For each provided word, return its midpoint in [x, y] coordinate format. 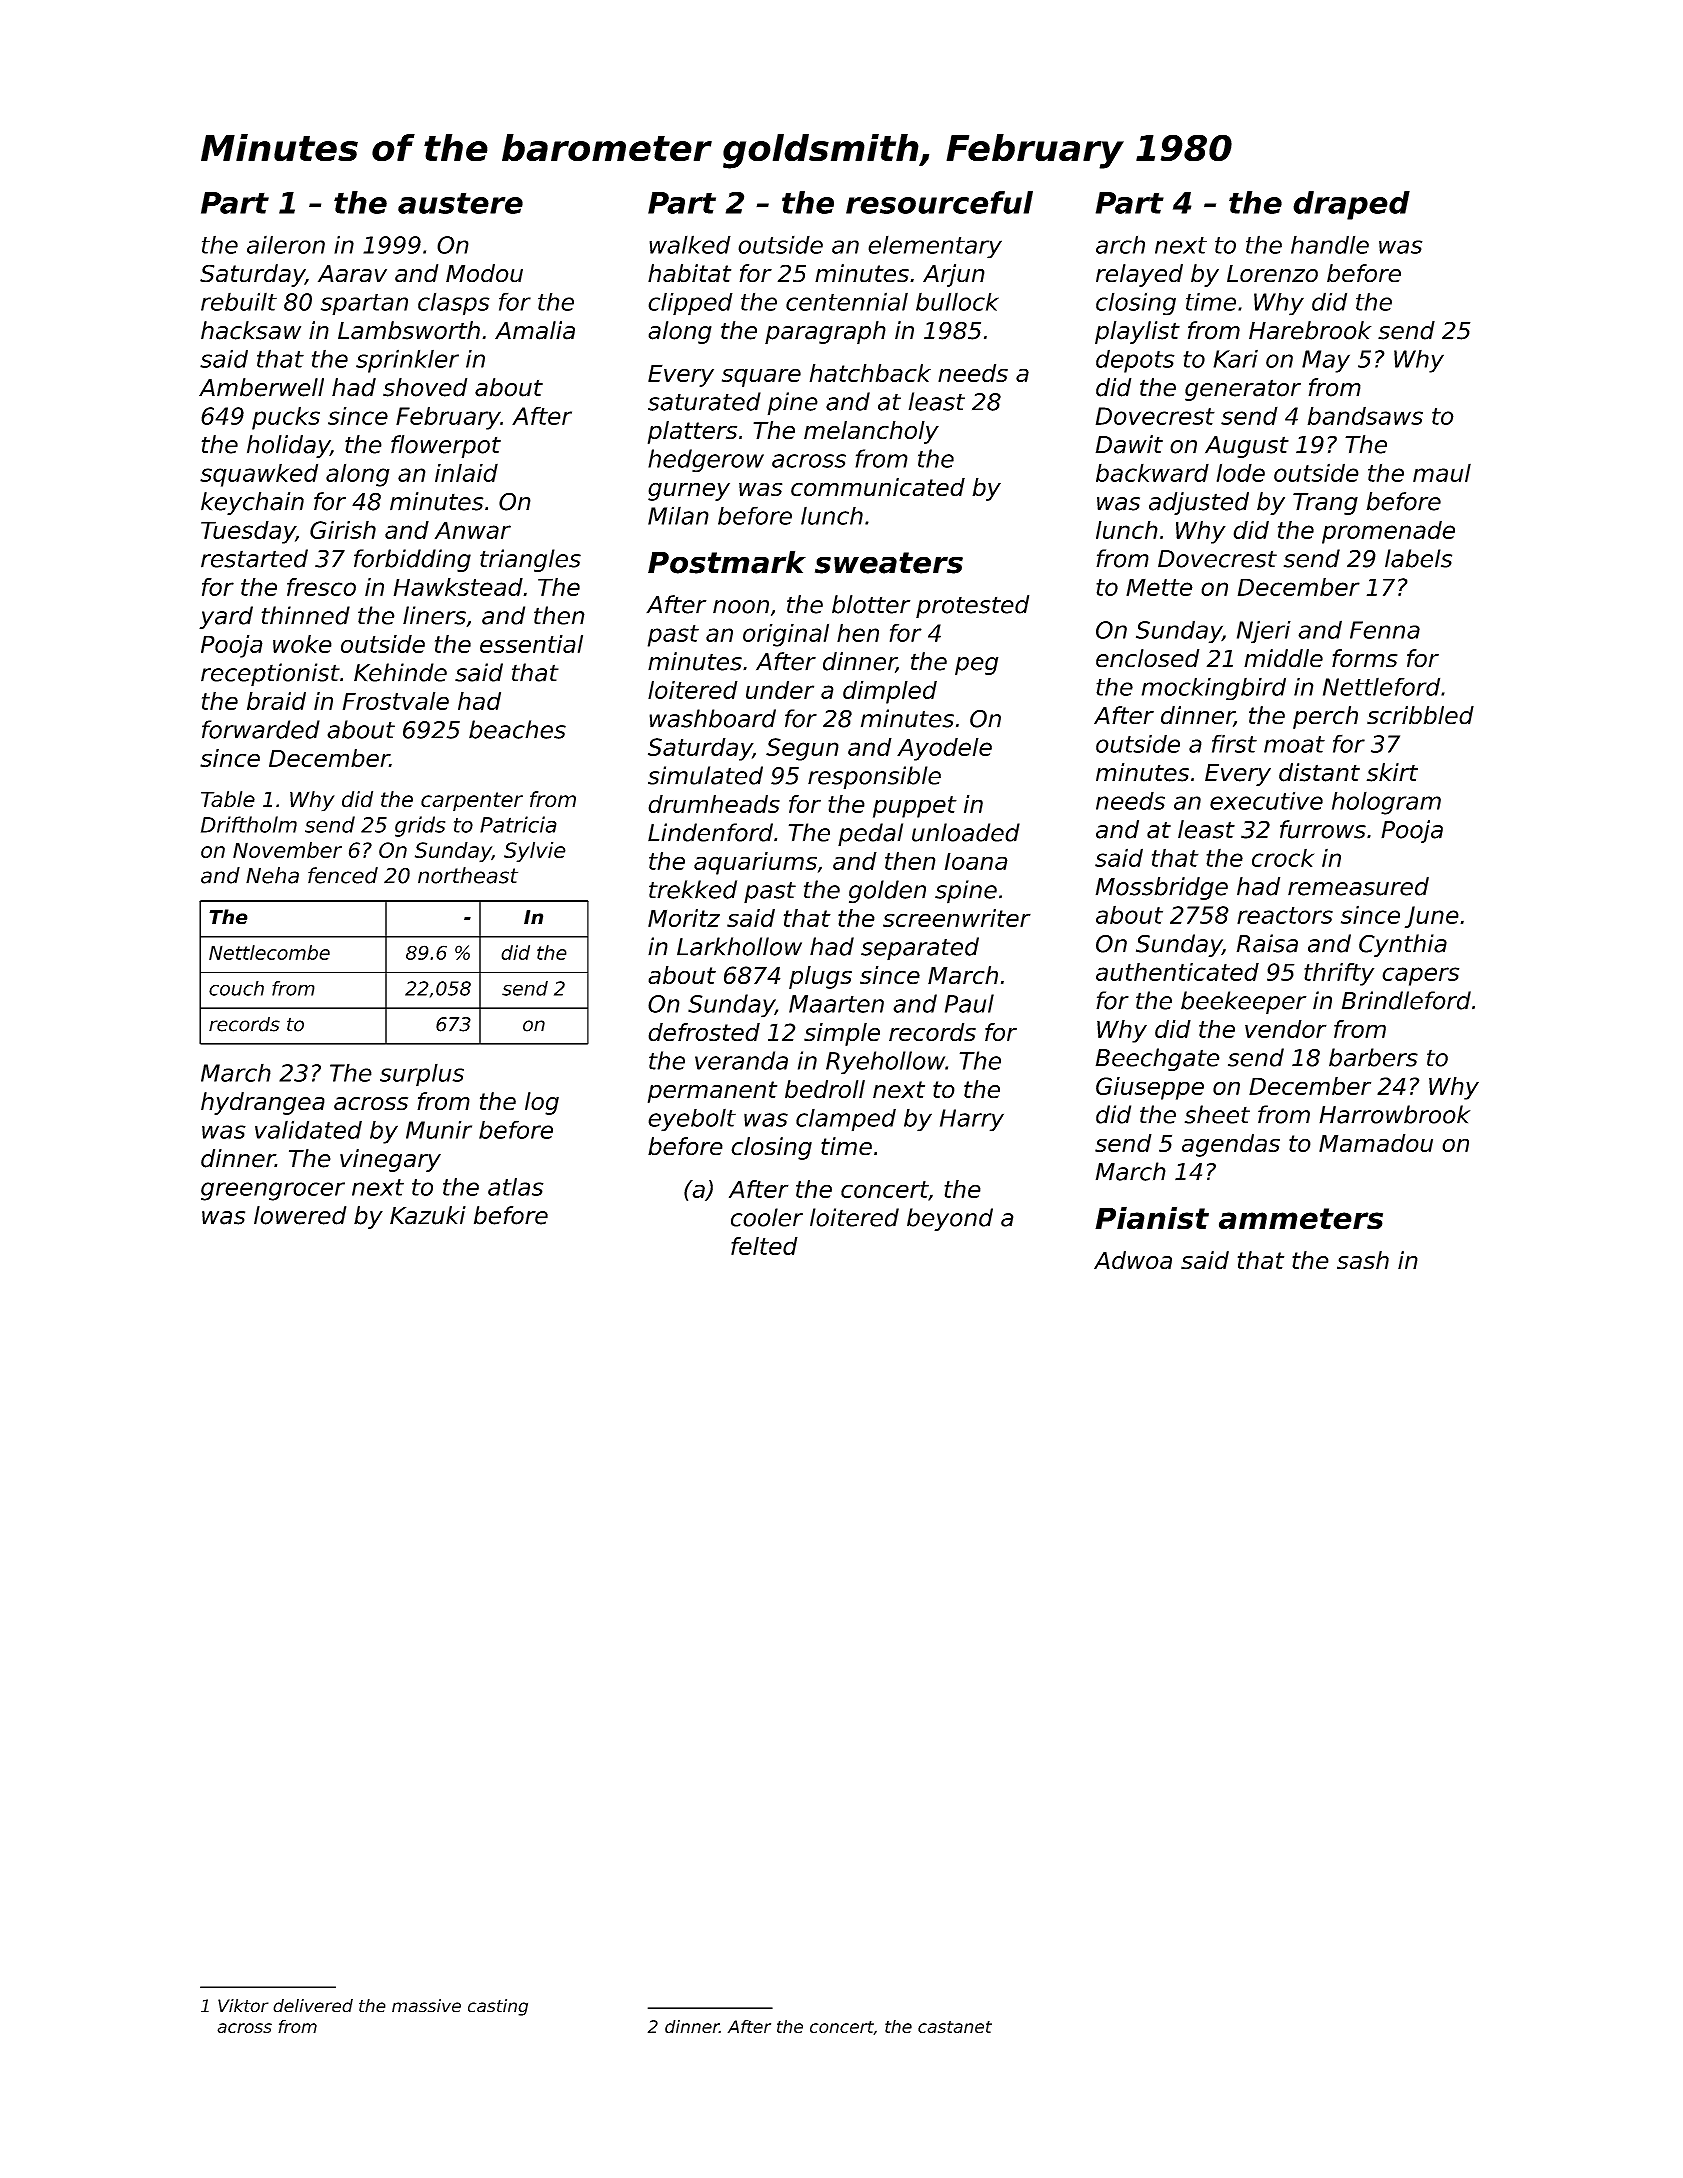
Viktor [243, 2006]
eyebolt [692, 1120]
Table [228, 799]
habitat [689, 273]
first [1234, 743]
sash [1363, 1260]
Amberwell [261, 387]
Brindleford [1406, 1000]
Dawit [1129, 444]
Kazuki [428, 1215]
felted [764, 1246]
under [780, 690]
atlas [515, 1186]
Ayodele [944, 749]
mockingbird [1214, 689]
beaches [517, 729]
